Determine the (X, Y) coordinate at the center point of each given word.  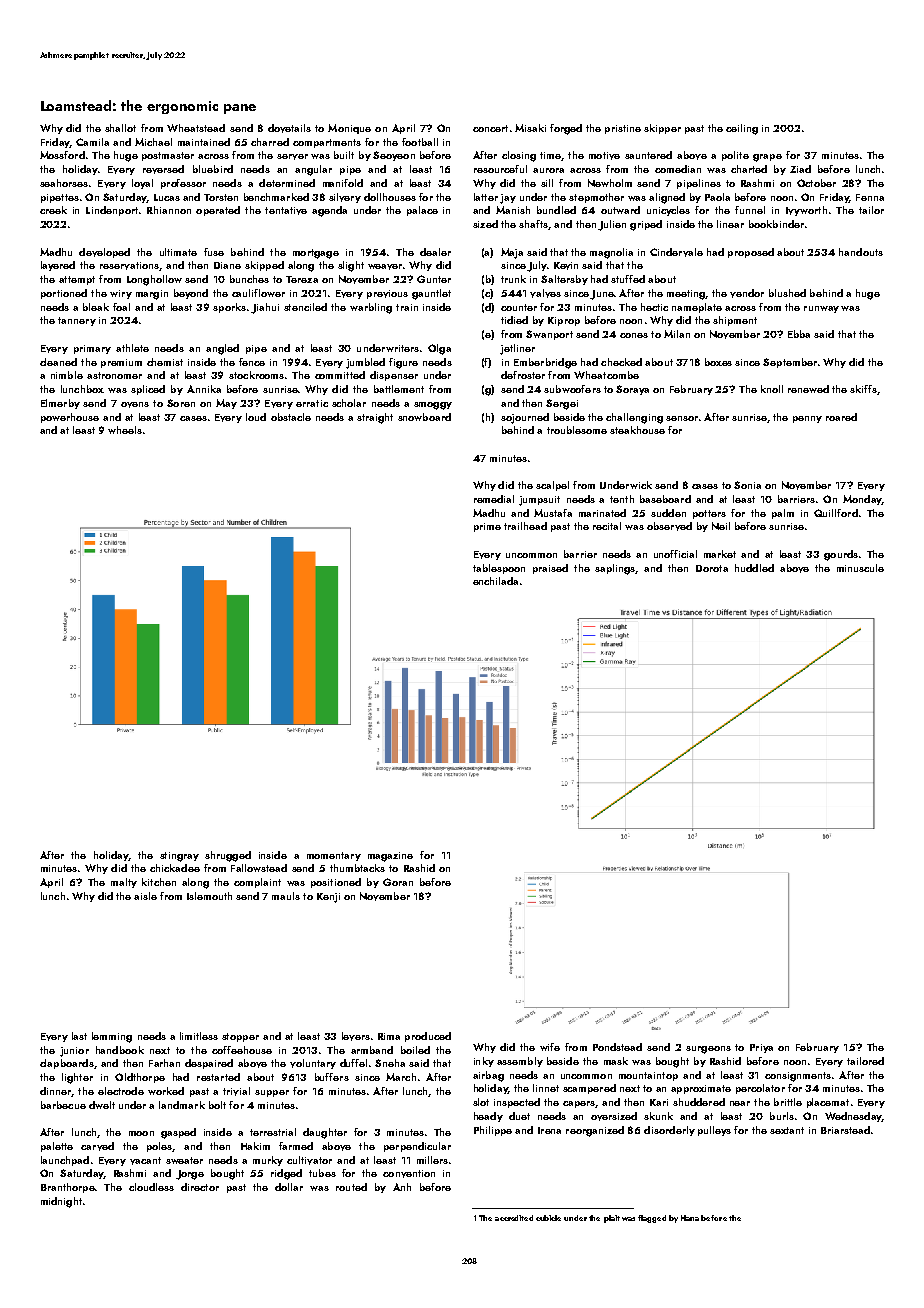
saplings (615, 569)
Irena (549, 1130)
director (200, 1187)
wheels (125, 430)
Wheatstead (196, 128)
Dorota (712, 568)
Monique (349, 129)
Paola (717, 197)
